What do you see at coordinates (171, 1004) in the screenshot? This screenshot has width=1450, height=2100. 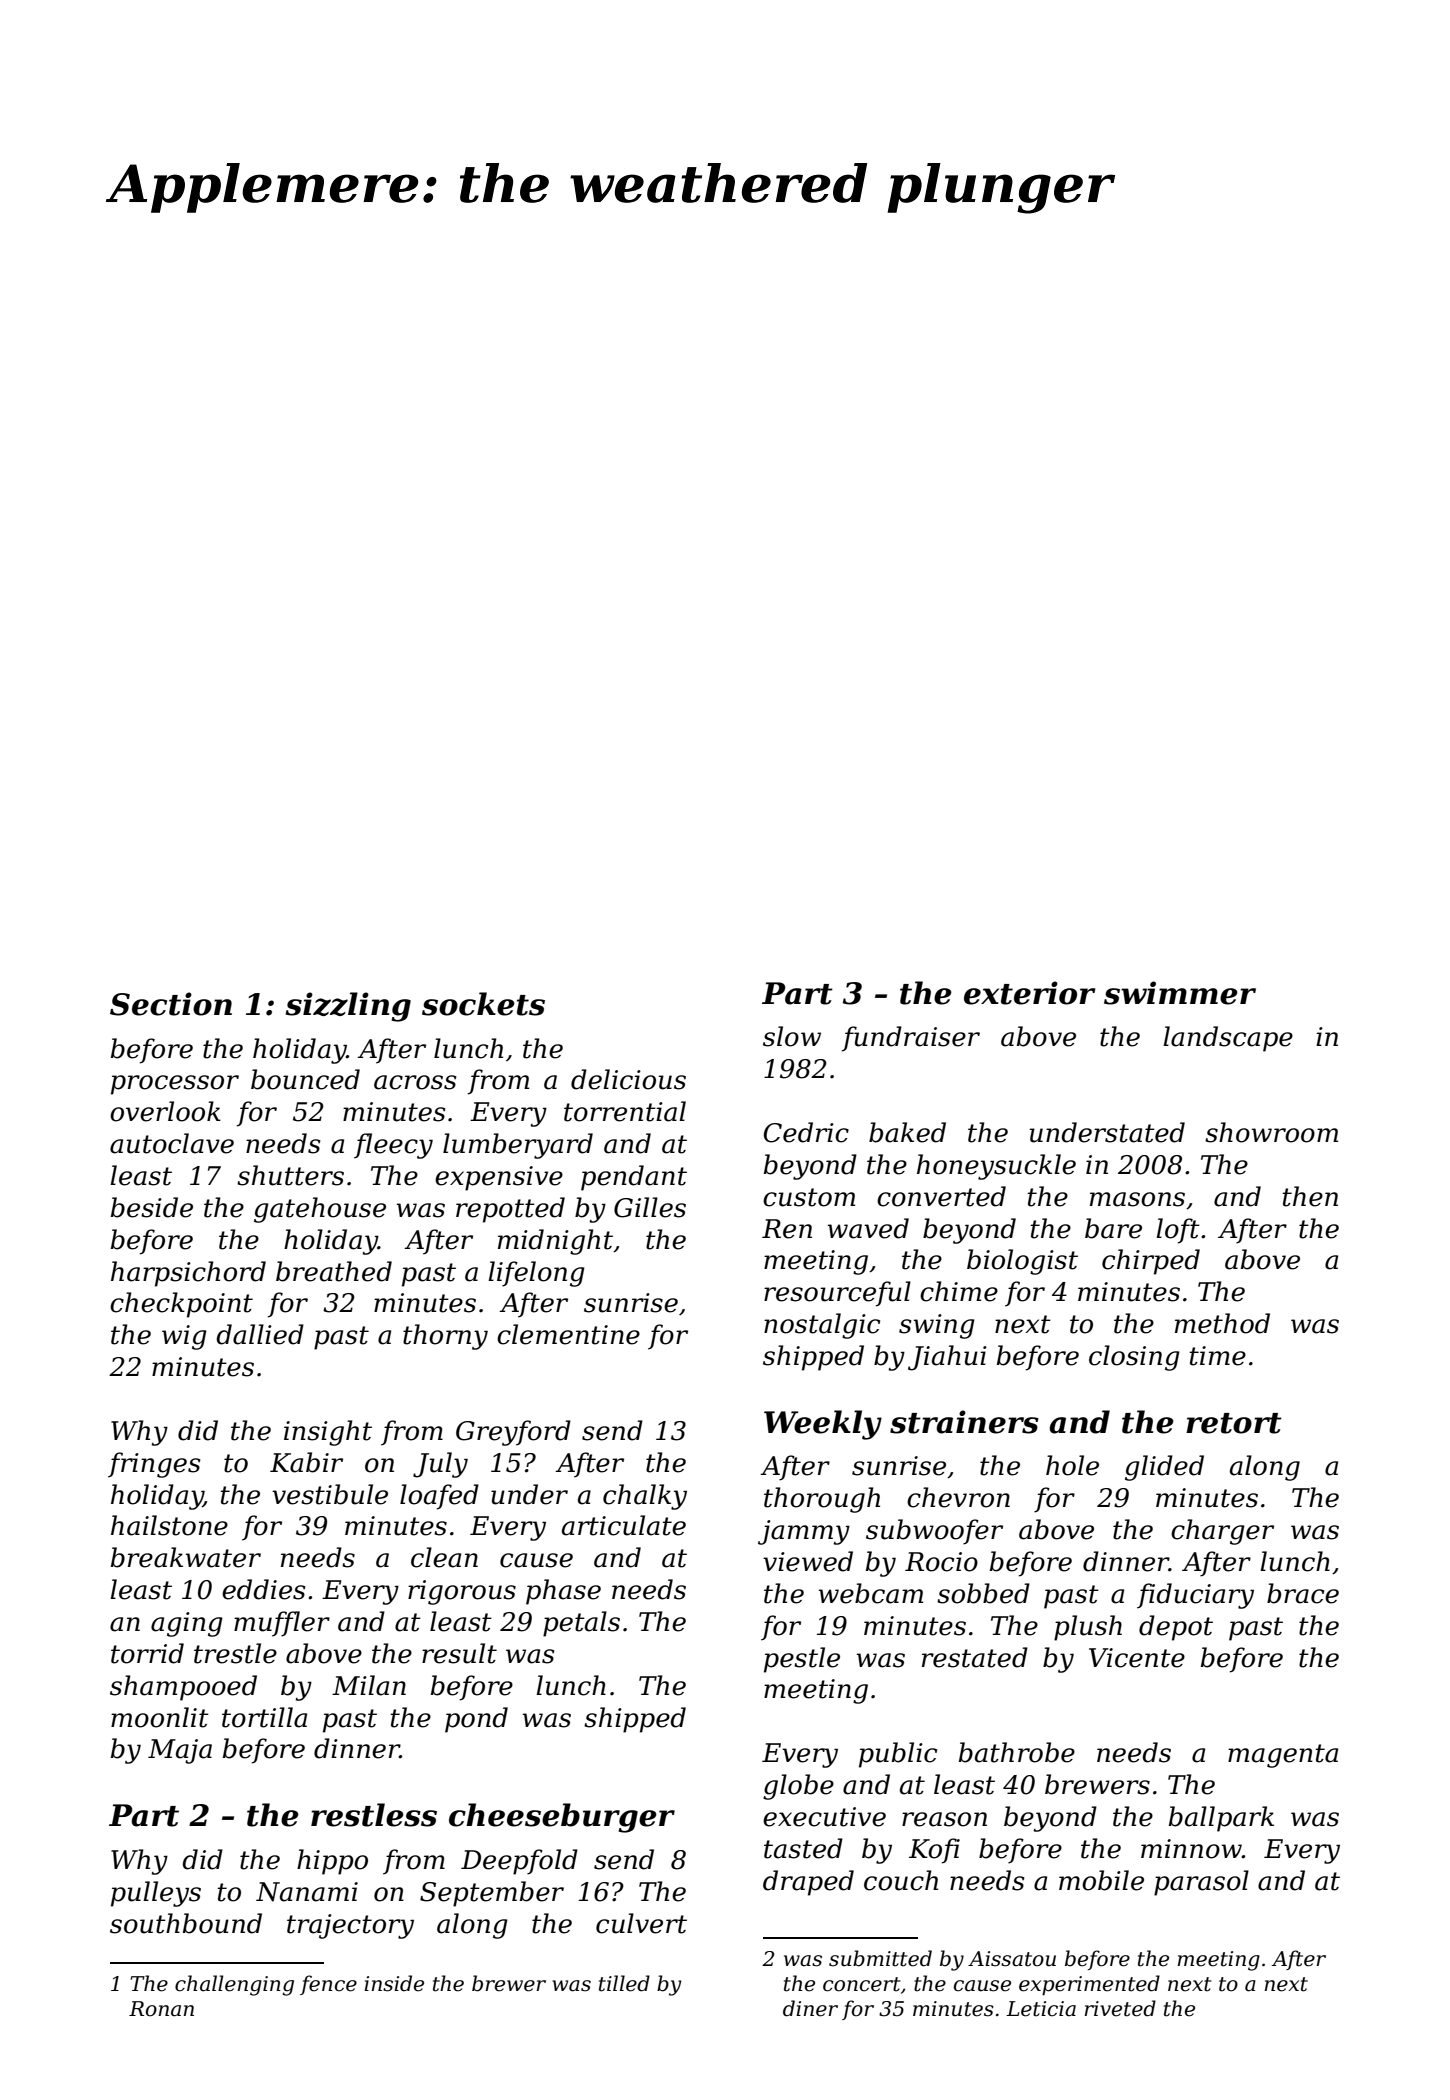 I see `Section` at bounding box center [171, 1004].
